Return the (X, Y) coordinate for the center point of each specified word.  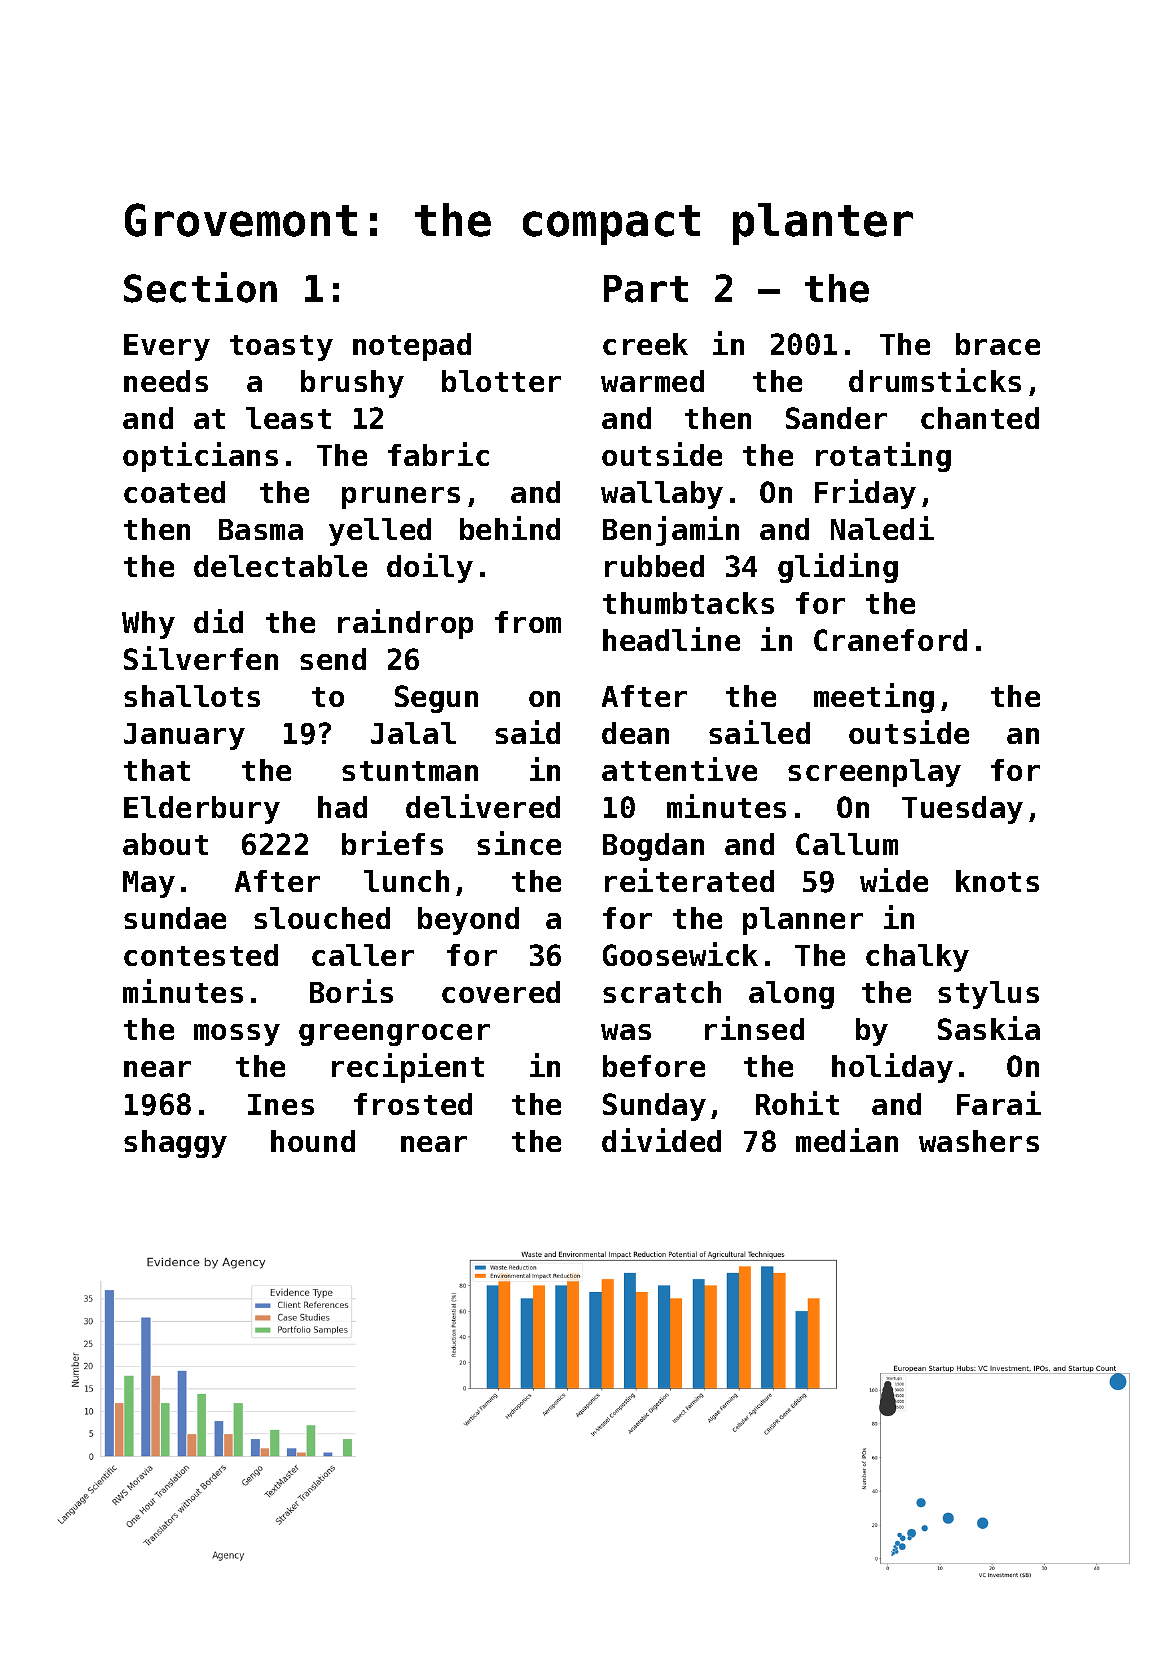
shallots (192, 696)
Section (200, 287)
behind (510, 528)
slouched (322, 918)
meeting (874, 698)
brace (998, 344)
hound (313, 1141)
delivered (483, 806)
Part (646, 289)
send (333, 659)
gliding (838, 568)
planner (803, 921)
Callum (847, 844)
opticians (200, 457)
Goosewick (680, 954)
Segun (436, 699)
